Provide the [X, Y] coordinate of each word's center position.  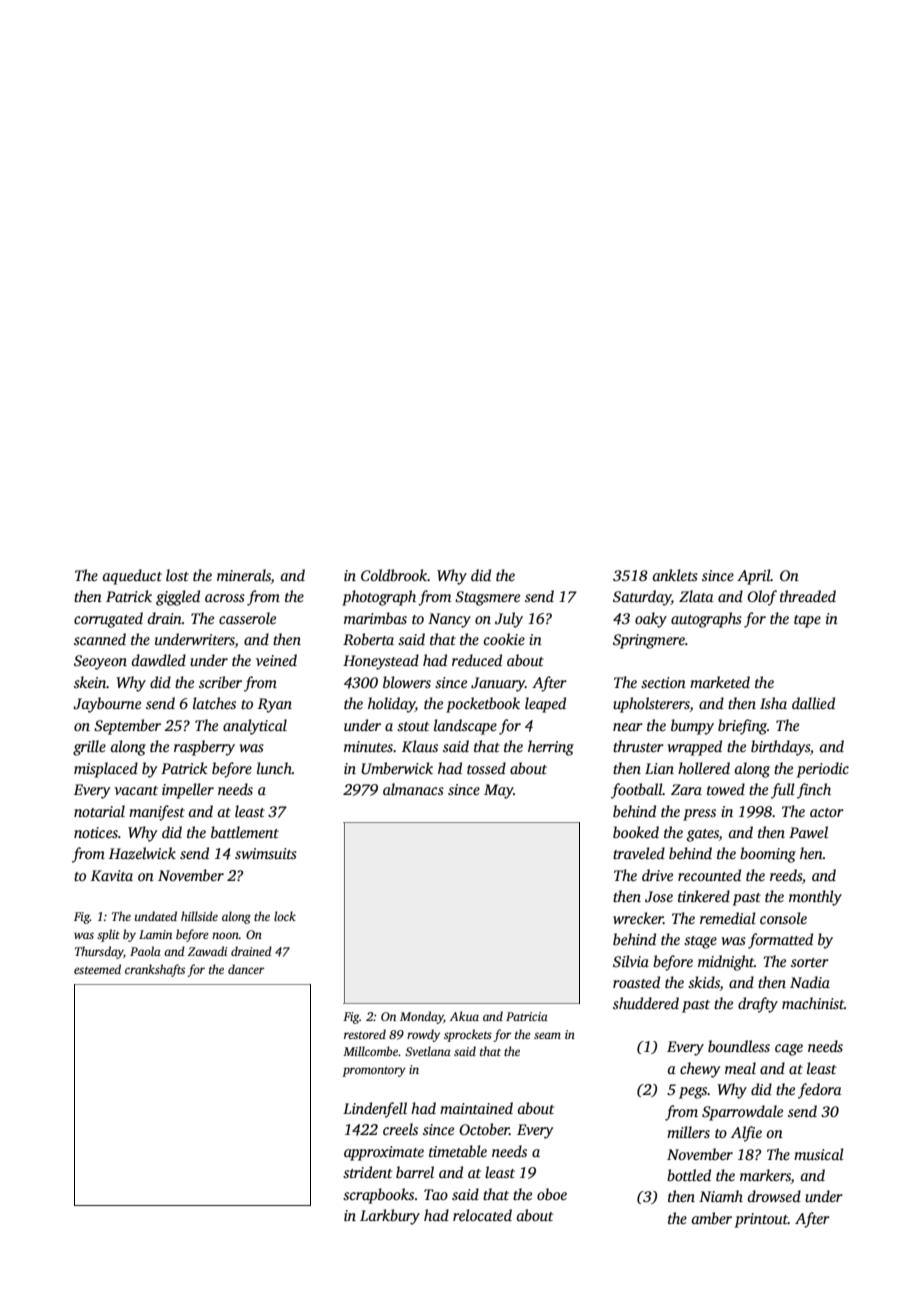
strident [367, 1172]
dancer [246, 969]
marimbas [375, 618]
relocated [482, 1215]
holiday [391, 705]
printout [761, 1220]
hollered [704, 768]
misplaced [106, 770]
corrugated [108, 620]
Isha [773, 703]
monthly [815, 898]
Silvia [631, 961]
